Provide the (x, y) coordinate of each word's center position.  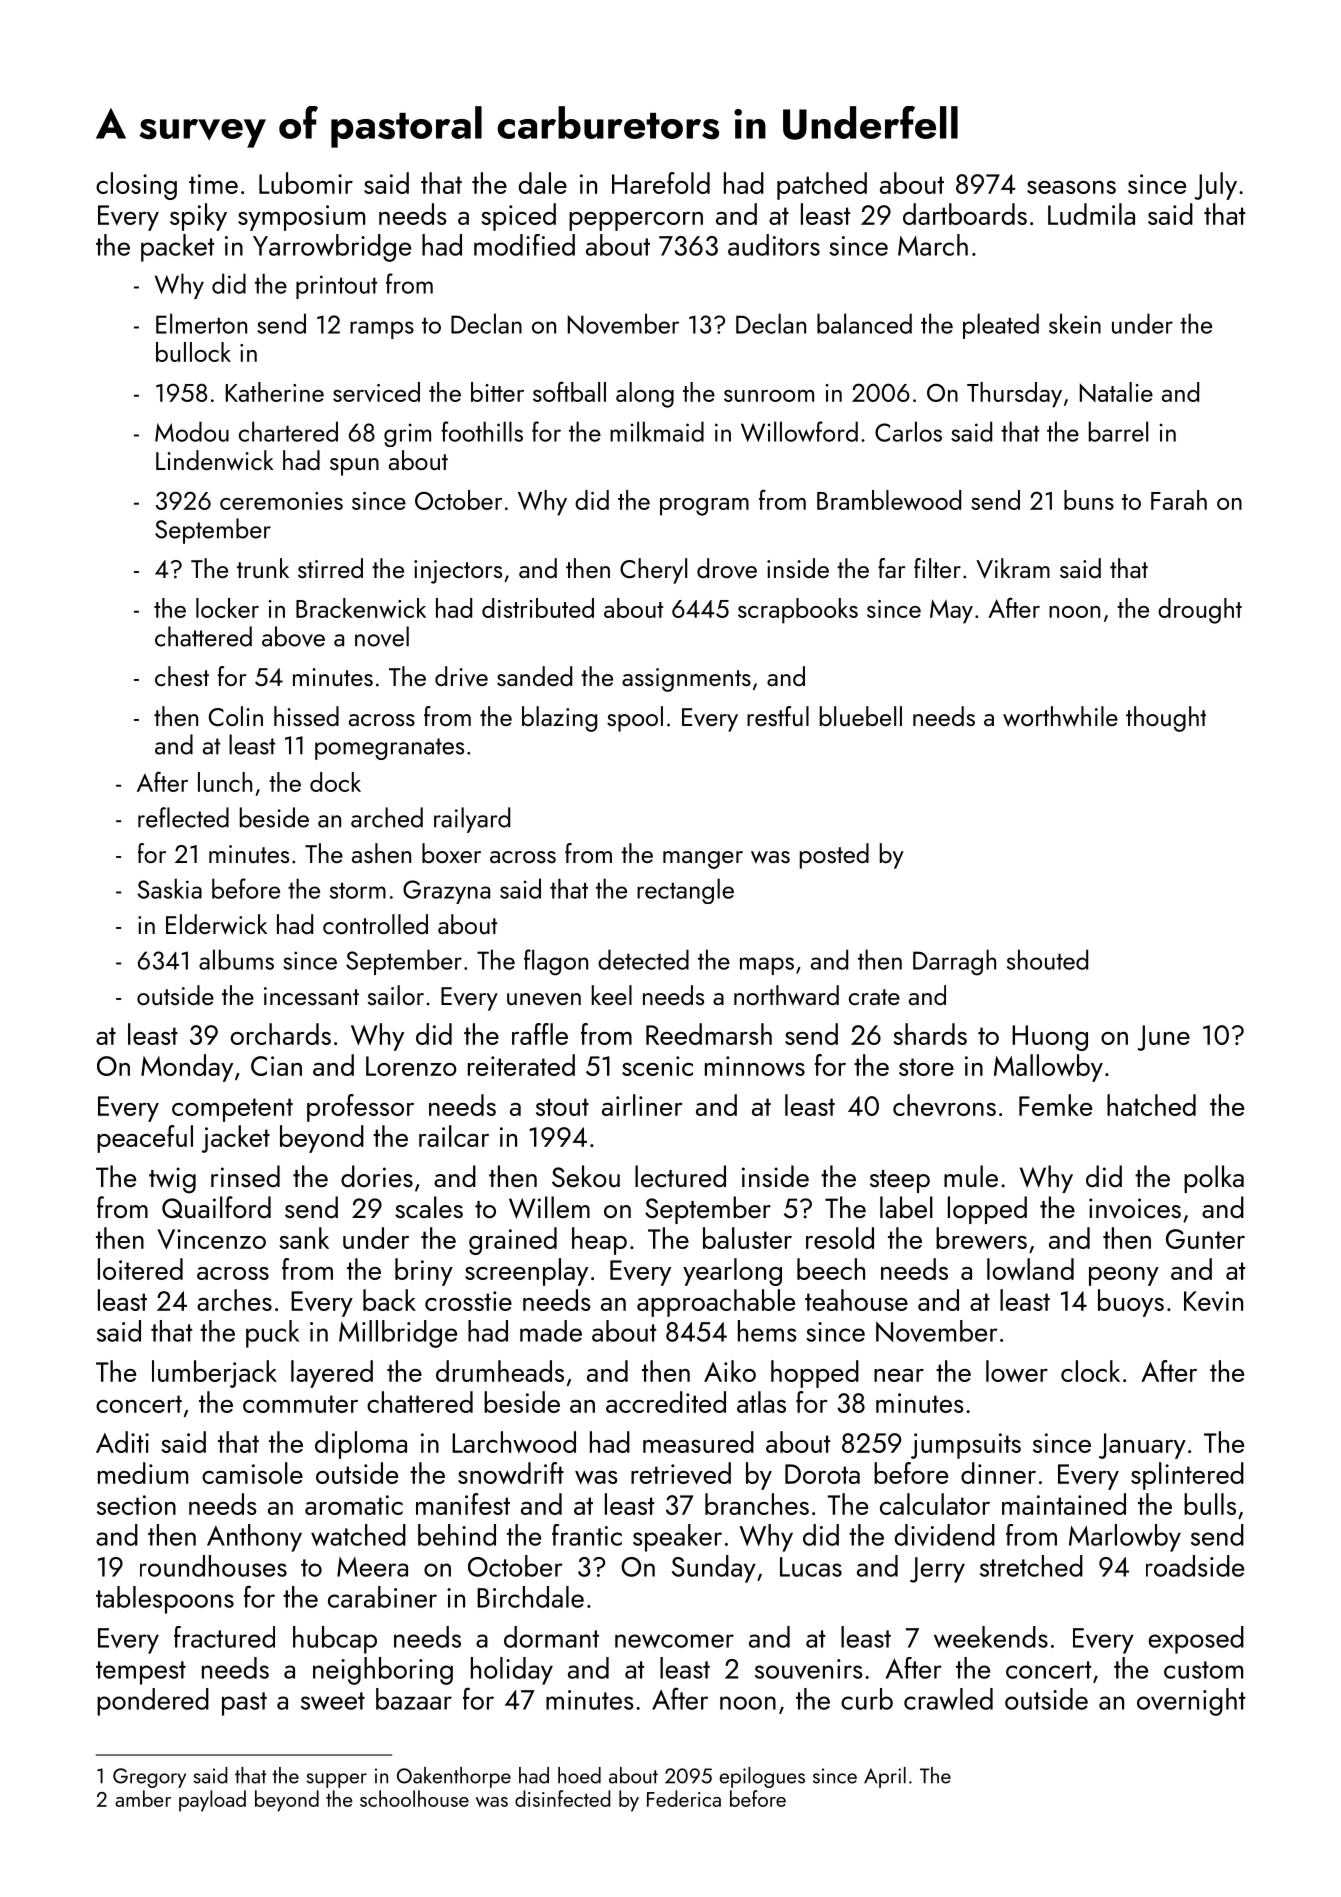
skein (1075, 323)
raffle (540, 1034)
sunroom (769, 396)
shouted (1047, 959)
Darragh (954, 962)
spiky (198, 217)
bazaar (414, 1699)
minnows (755, 1066)
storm (358, 890)
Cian (276, 1066)
